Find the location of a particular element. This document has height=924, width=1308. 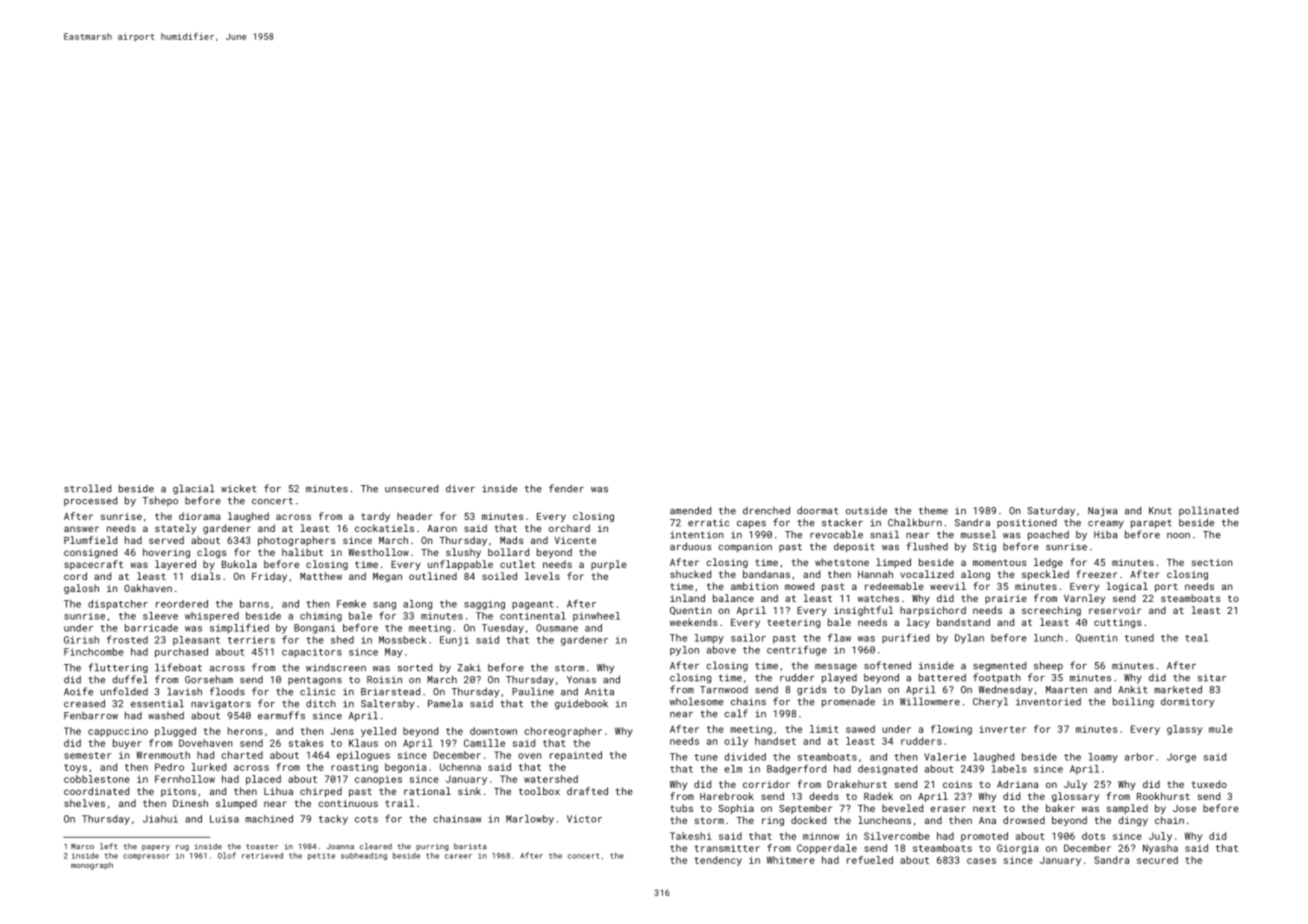

tardy is located at coordinates (375, 517).
